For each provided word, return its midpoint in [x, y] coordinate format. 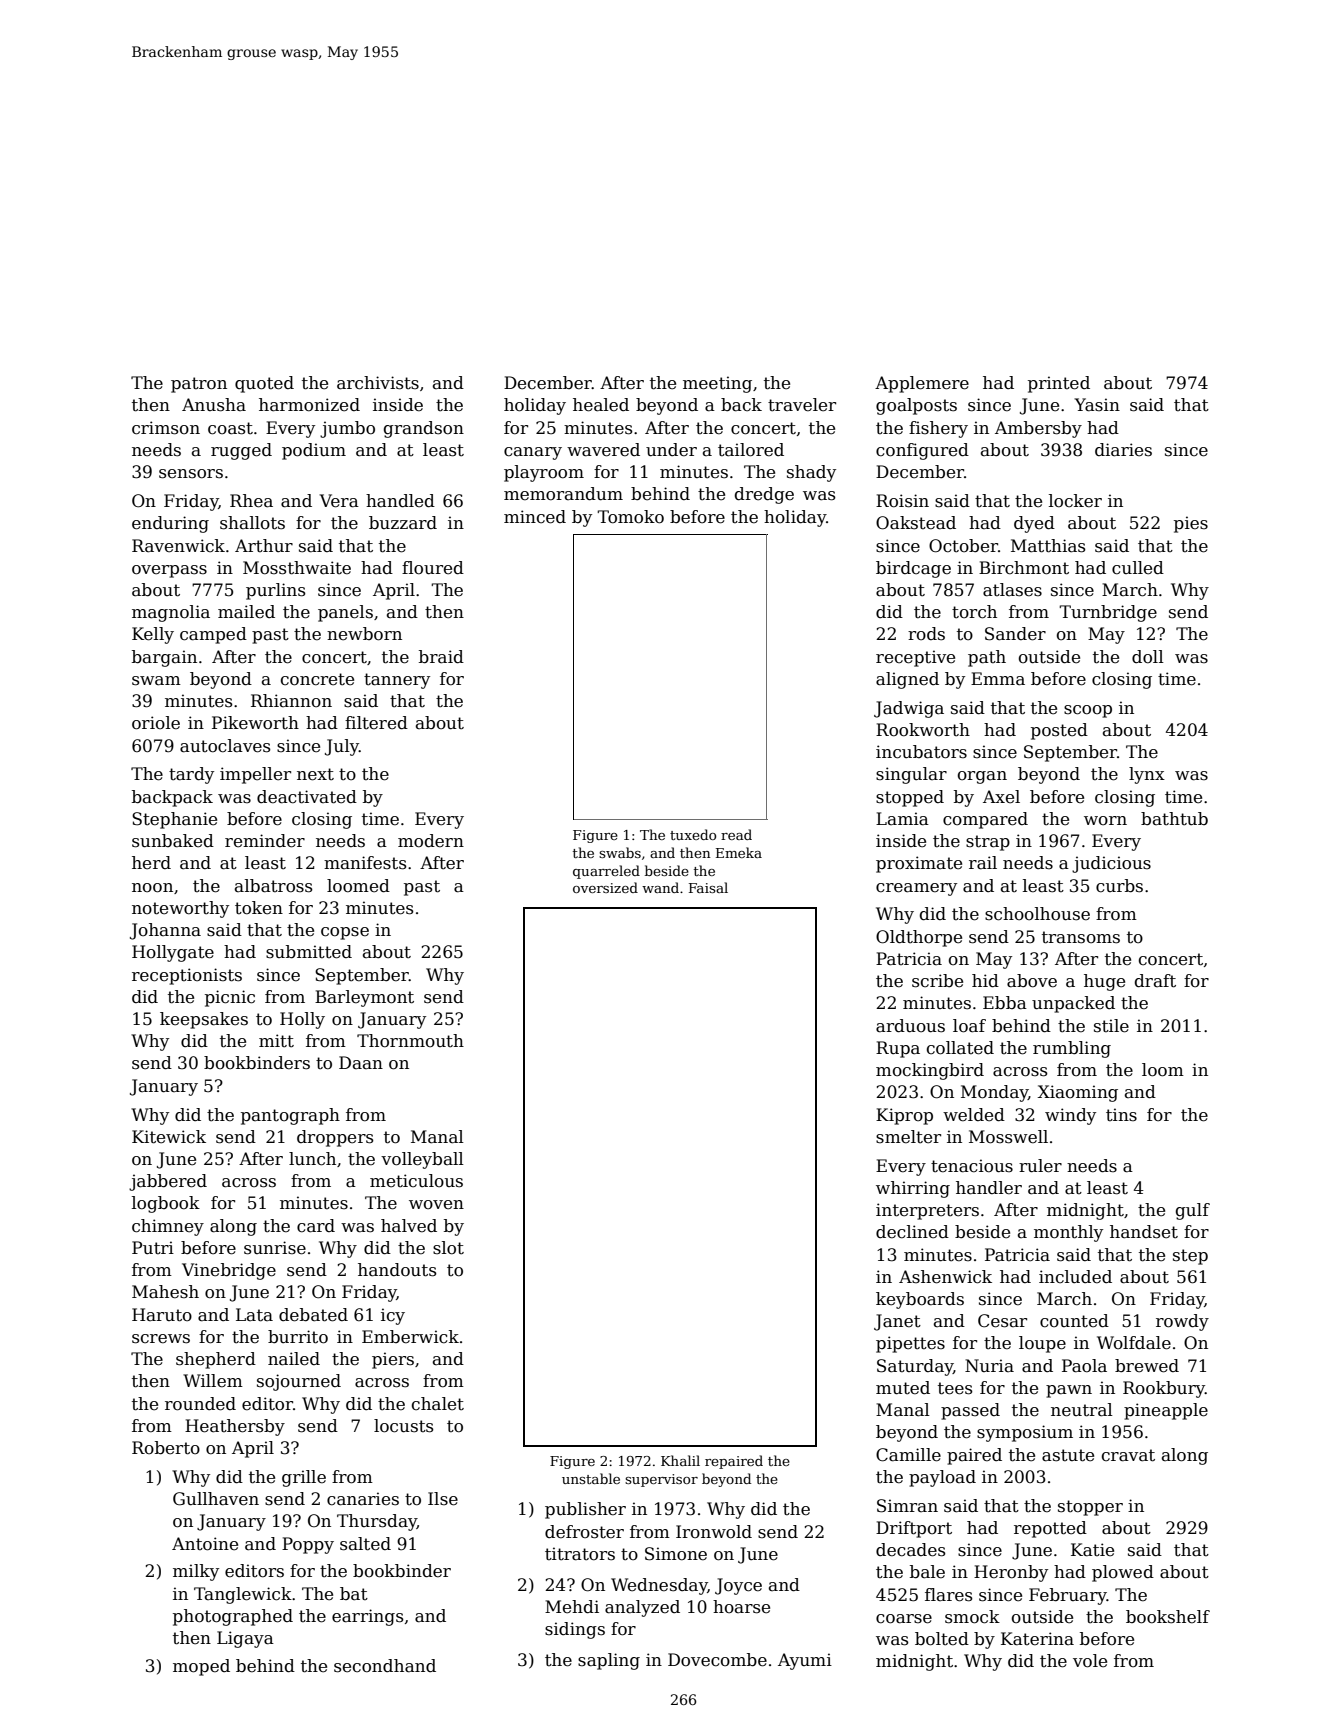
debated [313, 1315]
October [963, 546]
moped [201, 1667]
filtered [376, 723]
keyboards [920, 1300]
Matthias [1048, 546]
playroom [544, 473]
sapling [609, 1661]
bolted [942, 1639]
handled [400, 501]
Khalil [680, 1460]
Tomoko [630, 517]
